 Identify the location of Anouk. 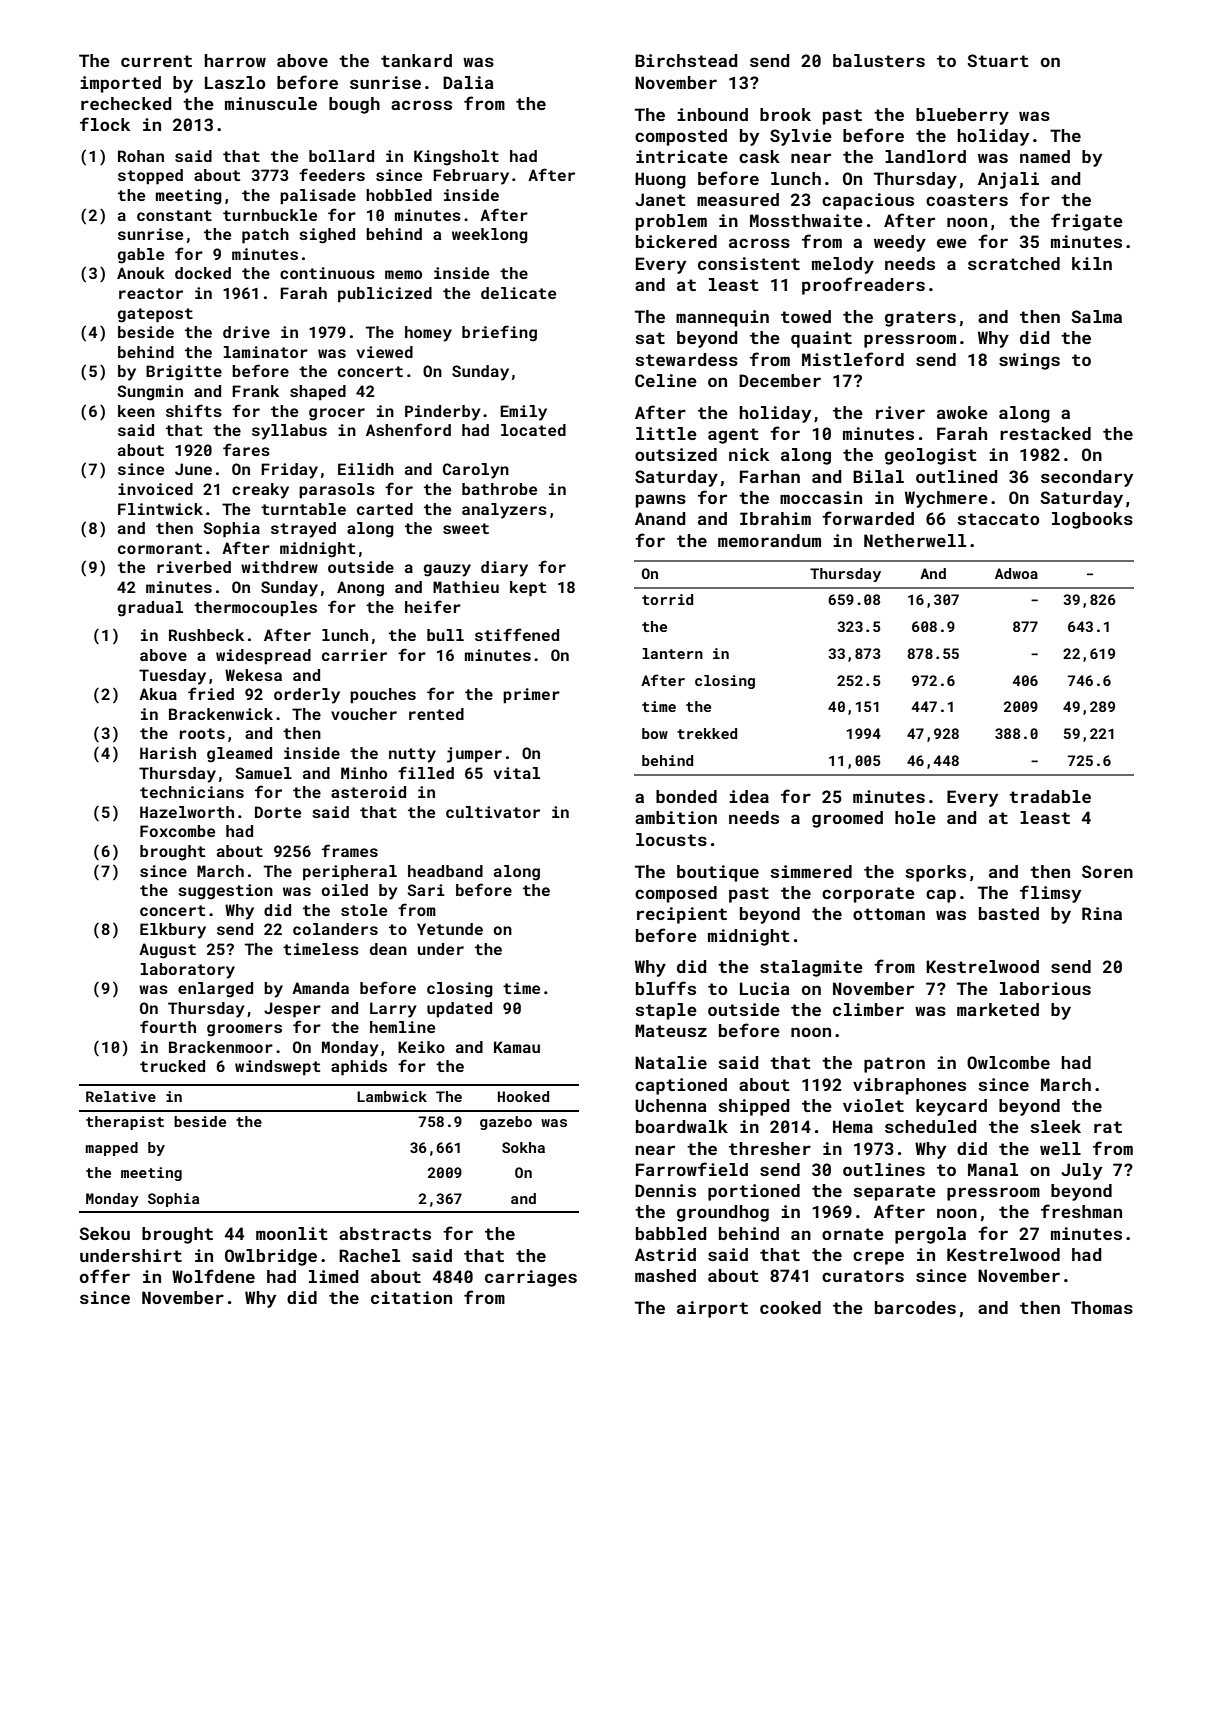
(141, 273).
